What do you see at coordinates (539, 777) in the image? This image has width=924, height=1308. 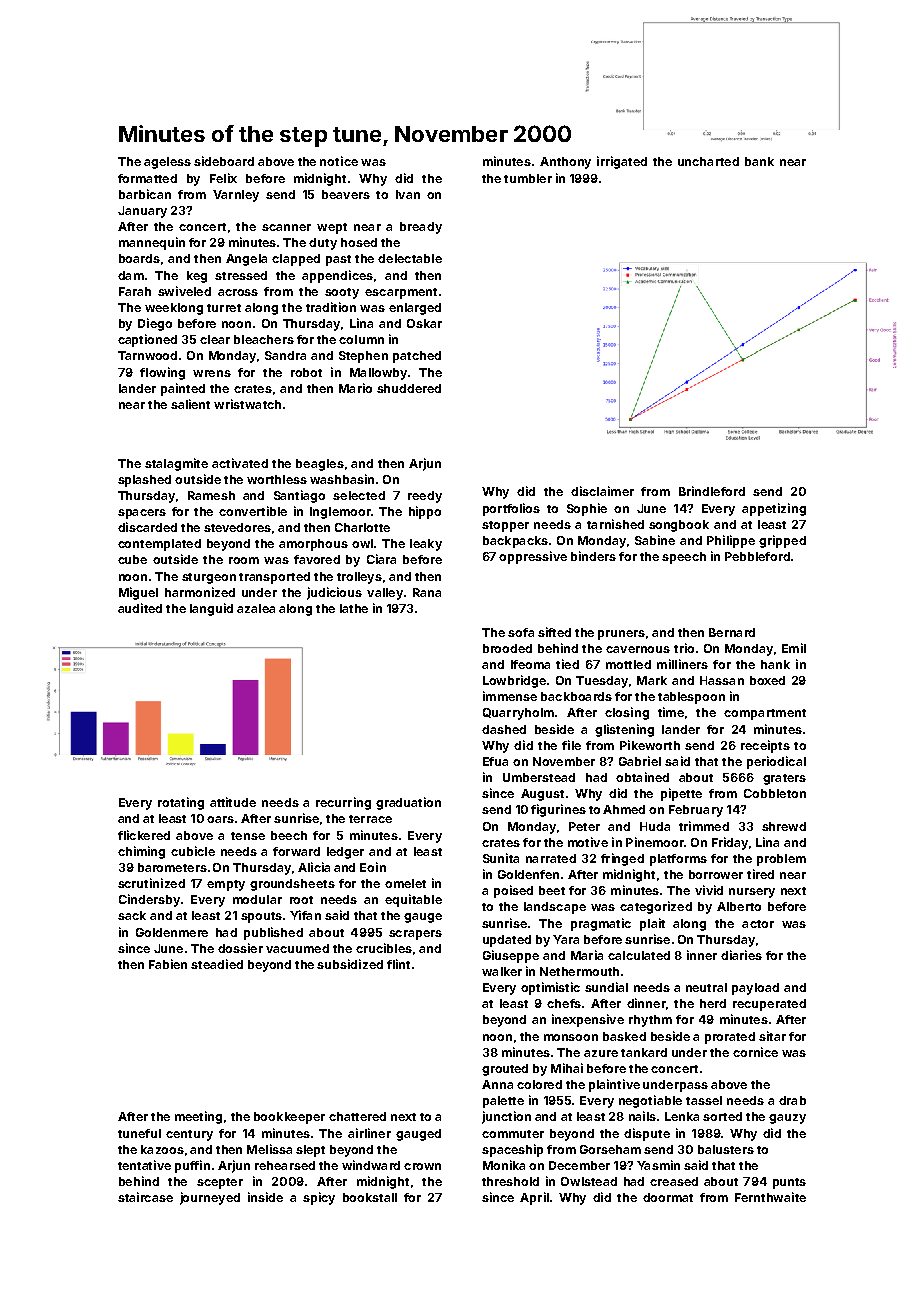 I see `Umberstead` at bounding box center [539, 777].
